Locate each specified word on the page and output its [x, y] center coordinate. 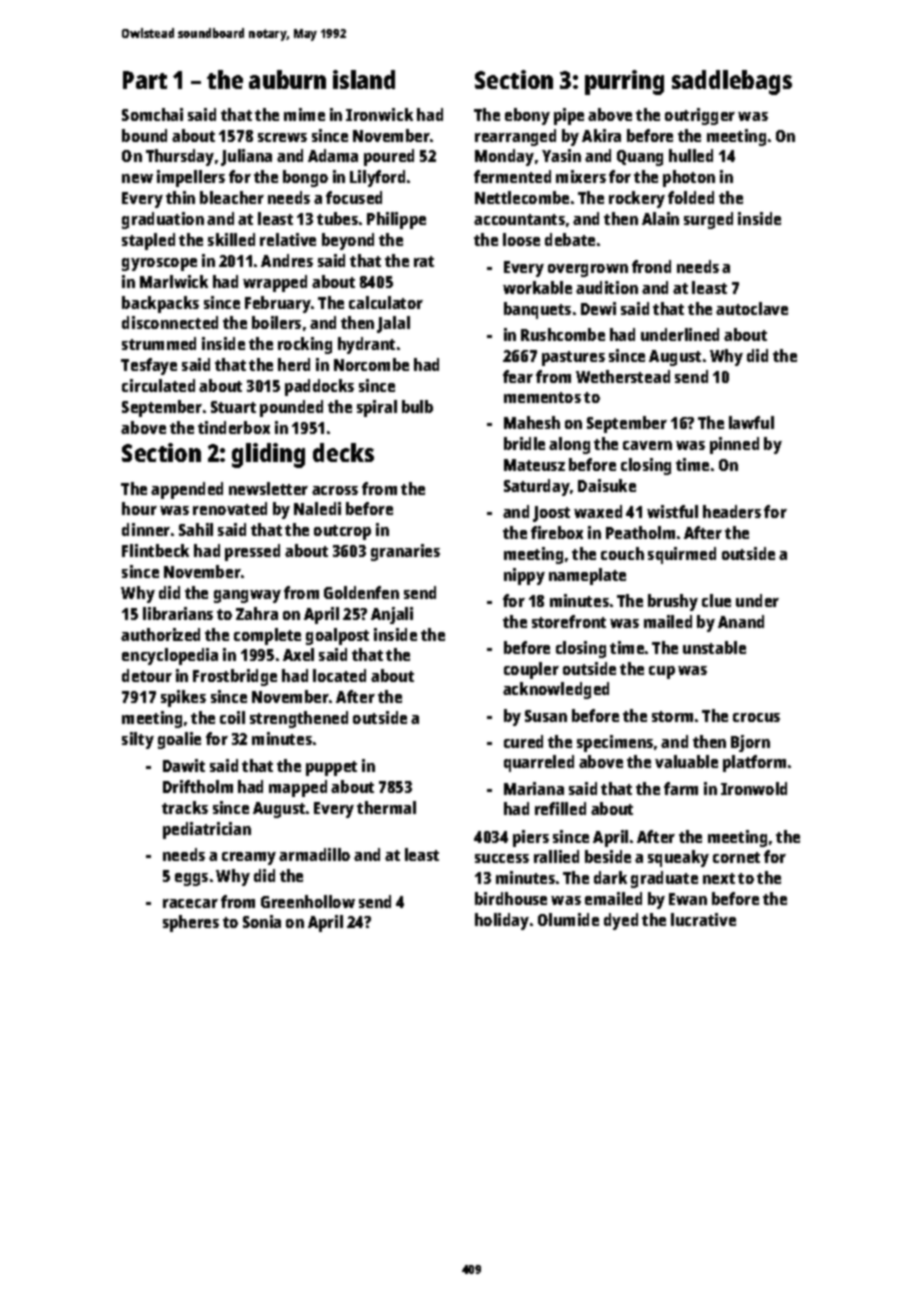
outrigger [700, 116]
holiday [502, 921]
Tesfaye [149, 366]
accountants [519, 219]
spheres [191, 923]
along [569, 445]
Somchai [152, 114]
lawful [751, 422]
